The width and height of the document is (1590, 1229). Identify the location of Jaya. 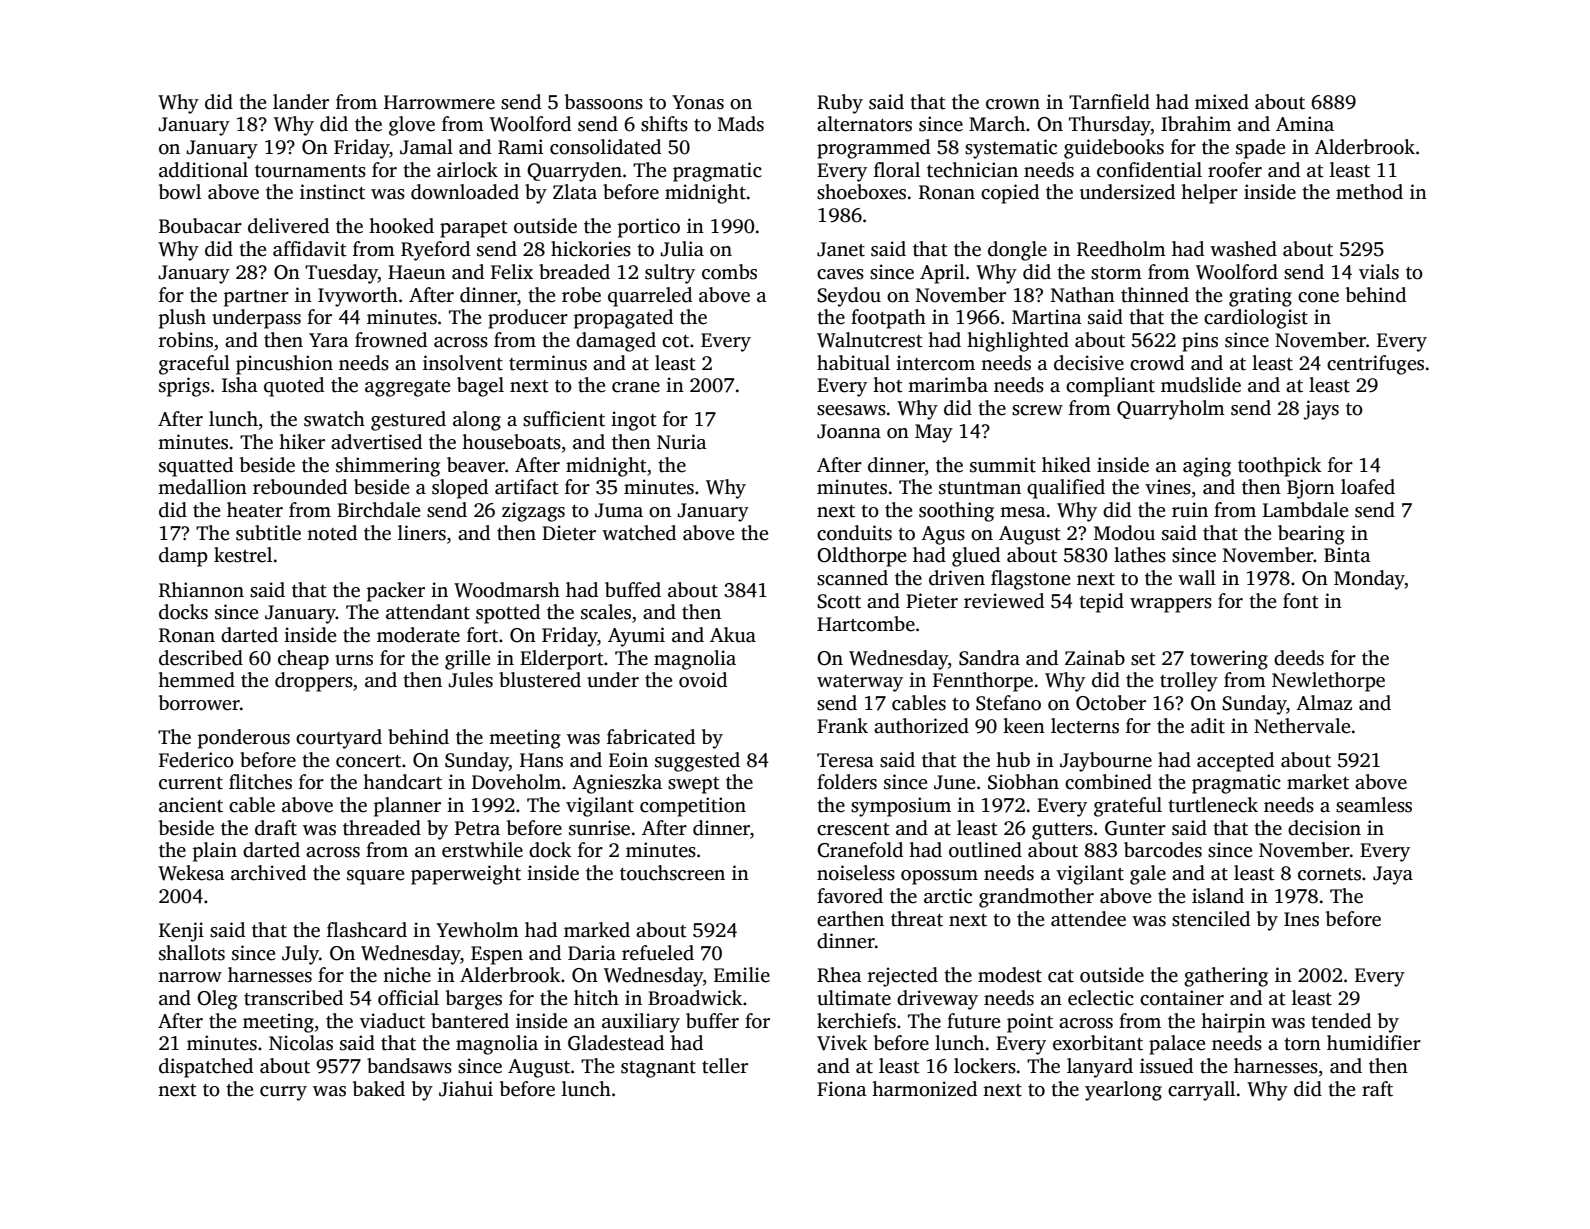
(1393, 875).
